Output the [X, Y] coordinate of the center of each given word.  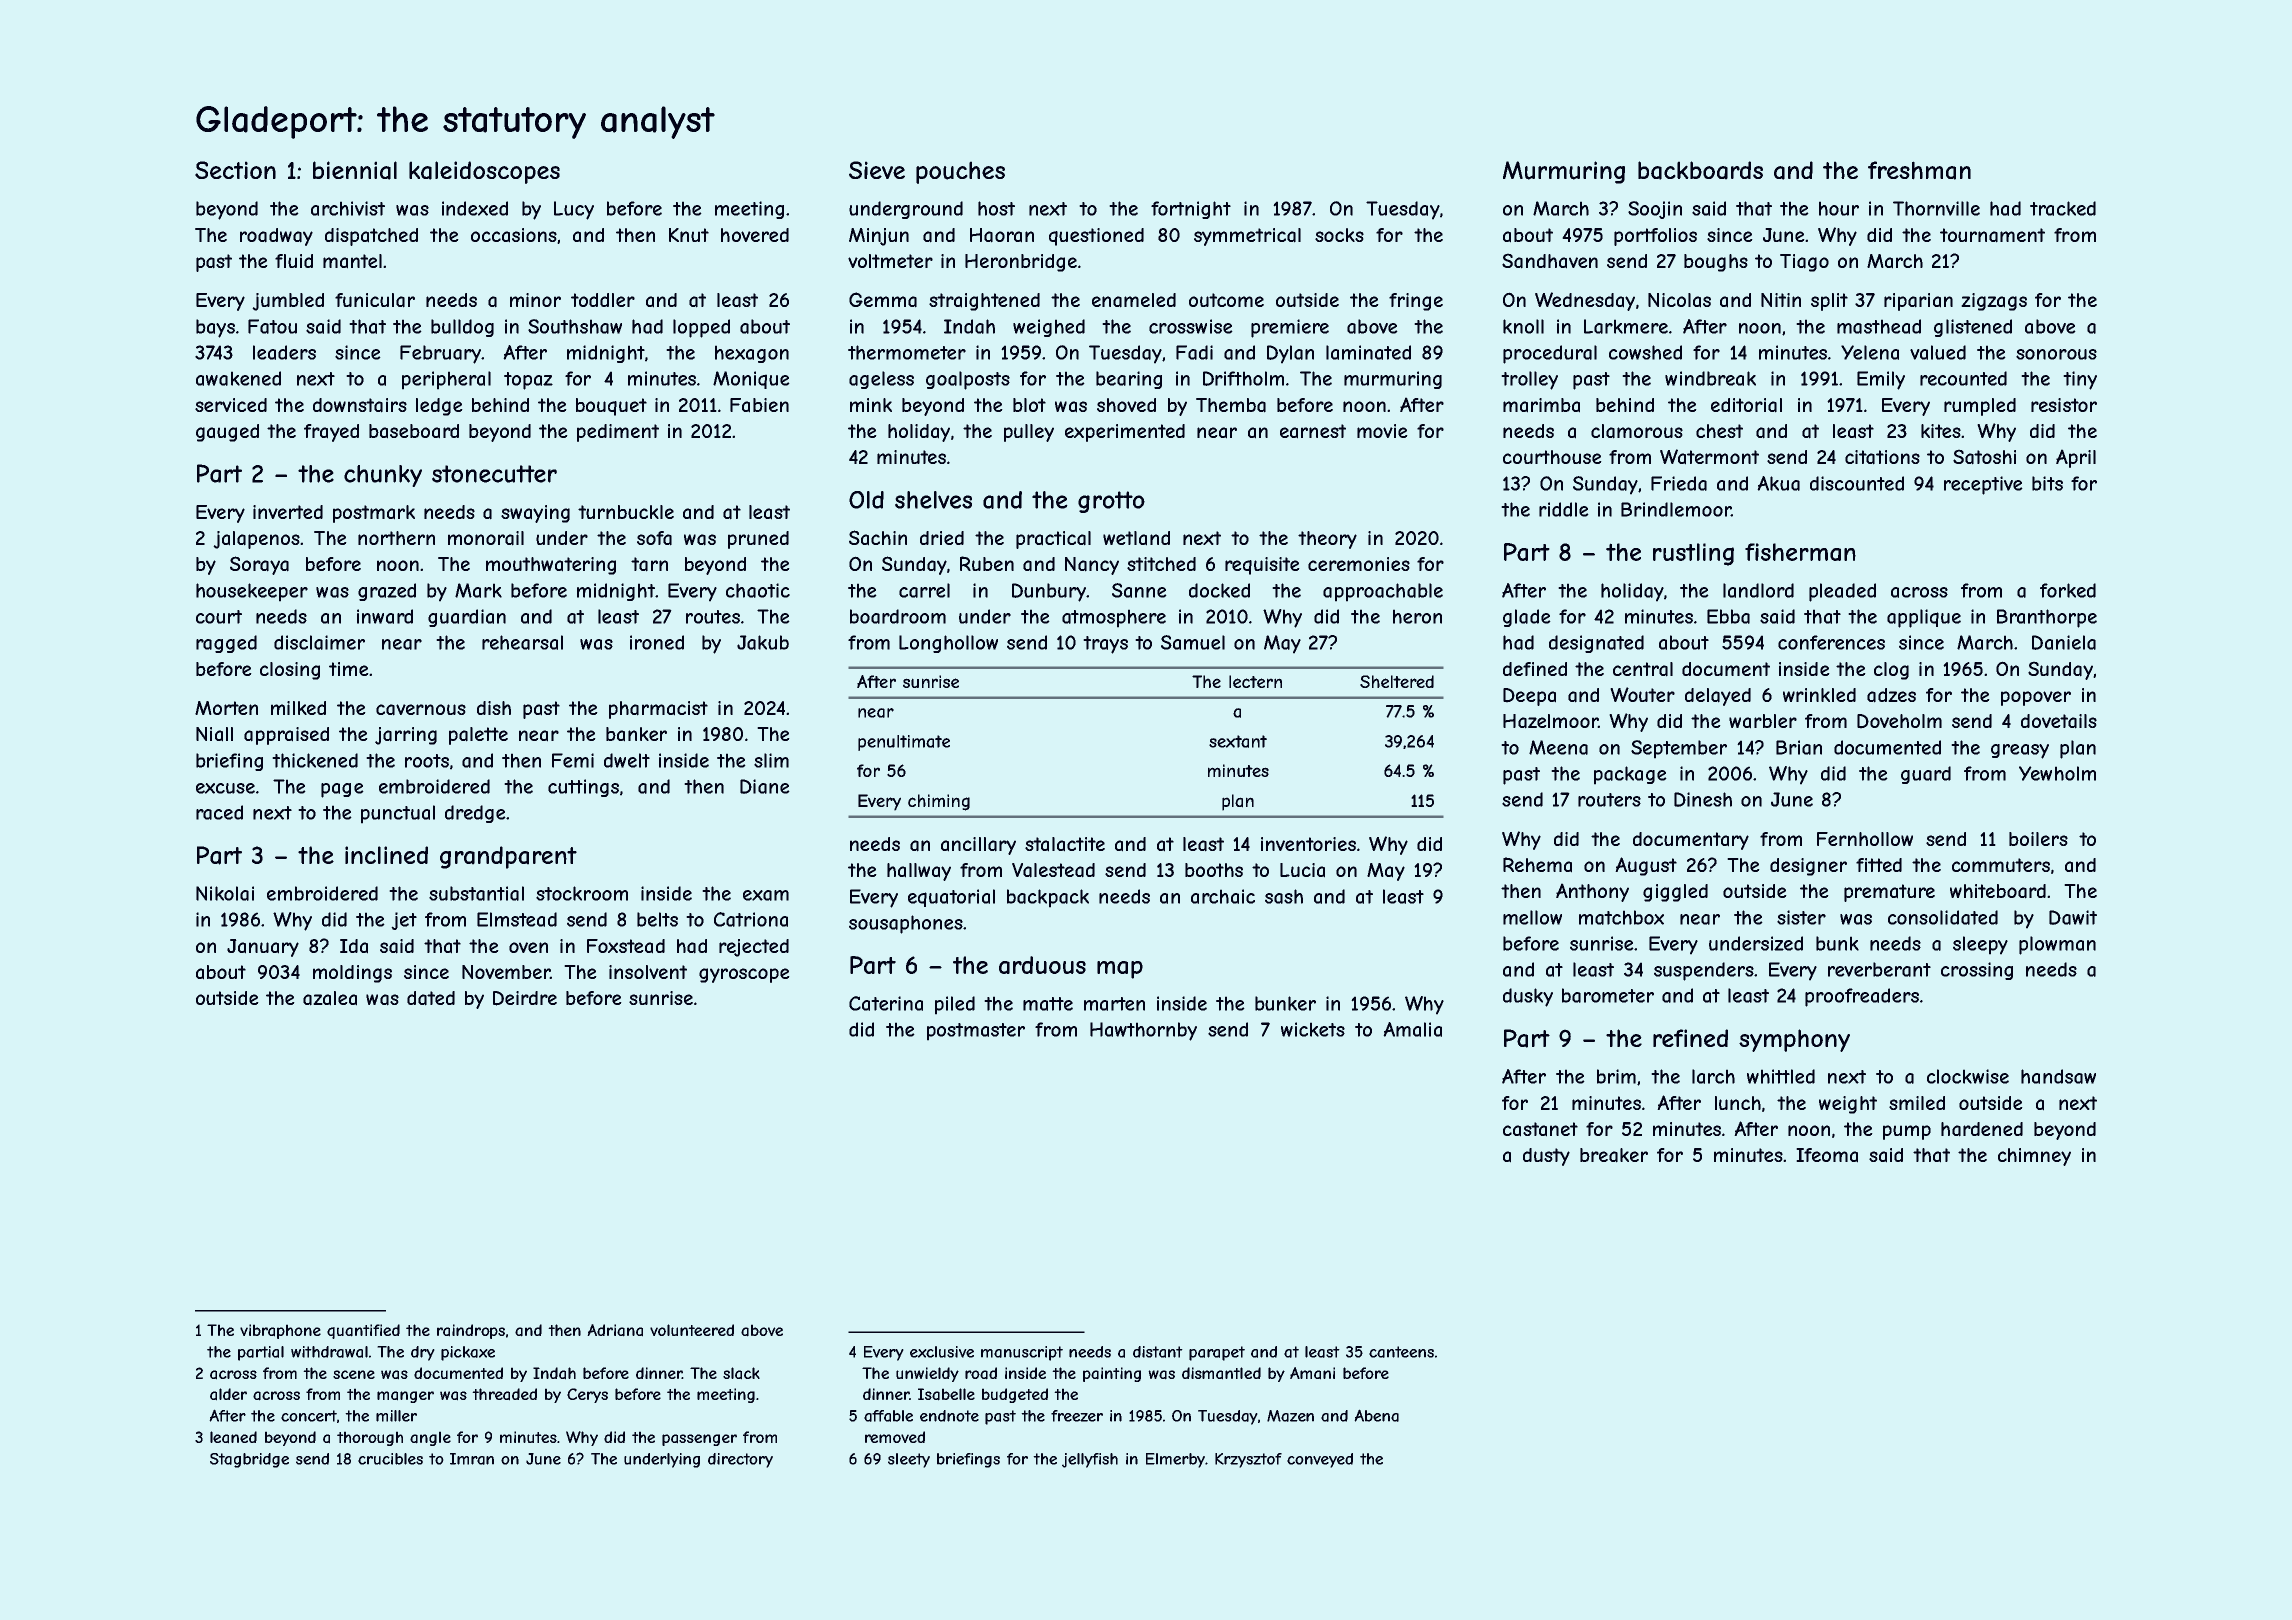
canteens [1401, 1352]
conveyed [1320, 1460]
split [1829, 302]
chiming [939, 802]
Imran [472, 1459]
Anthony [1592, 893]
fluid [294, 261]
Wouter [1643, 694]
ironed [657, 642]
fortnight [1191, 210]
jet [404, 921]
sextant [1238, 741]
